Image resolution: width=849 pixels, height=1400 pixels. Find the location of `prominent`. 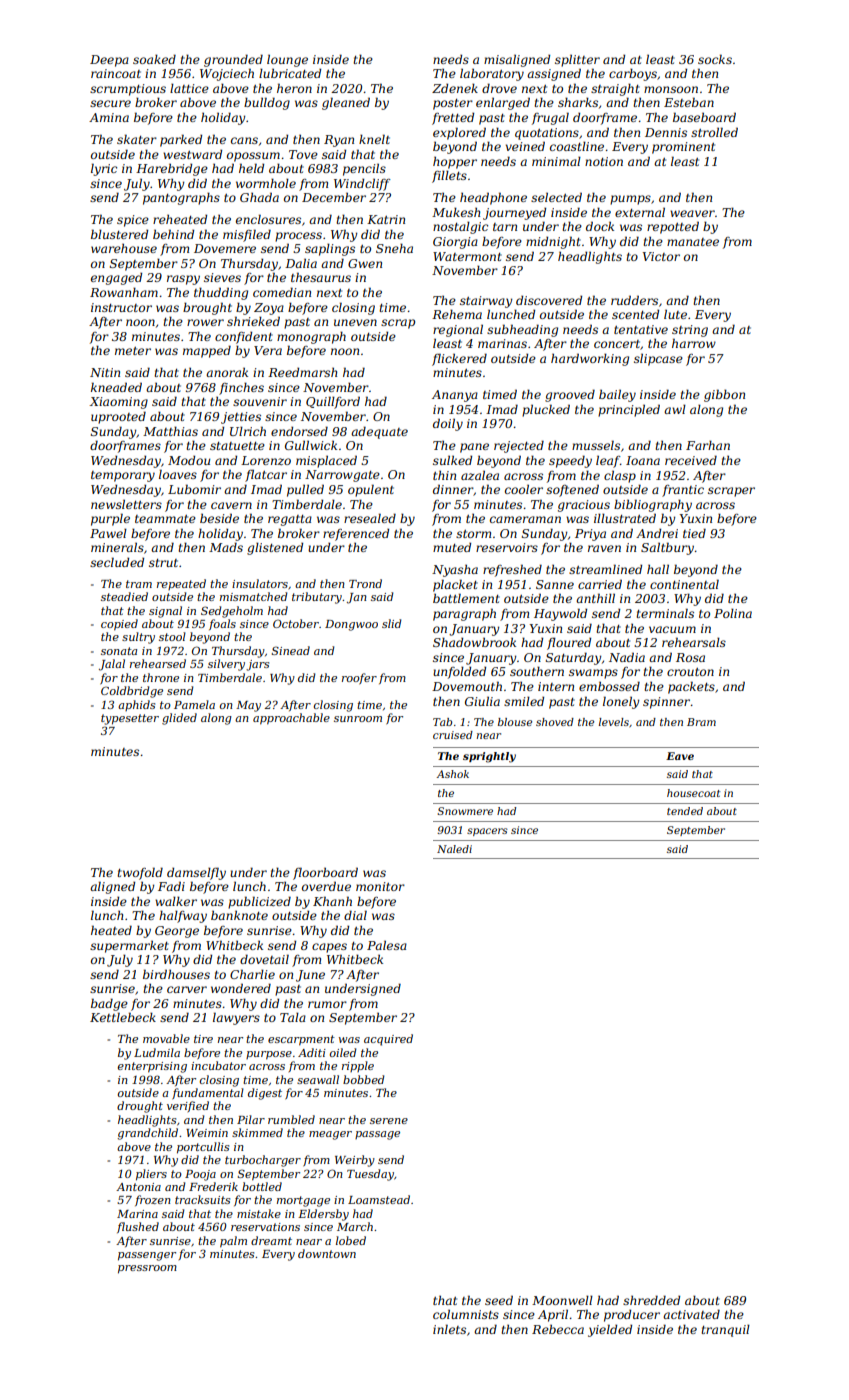

prominent is located at coordinates (683, 148).
